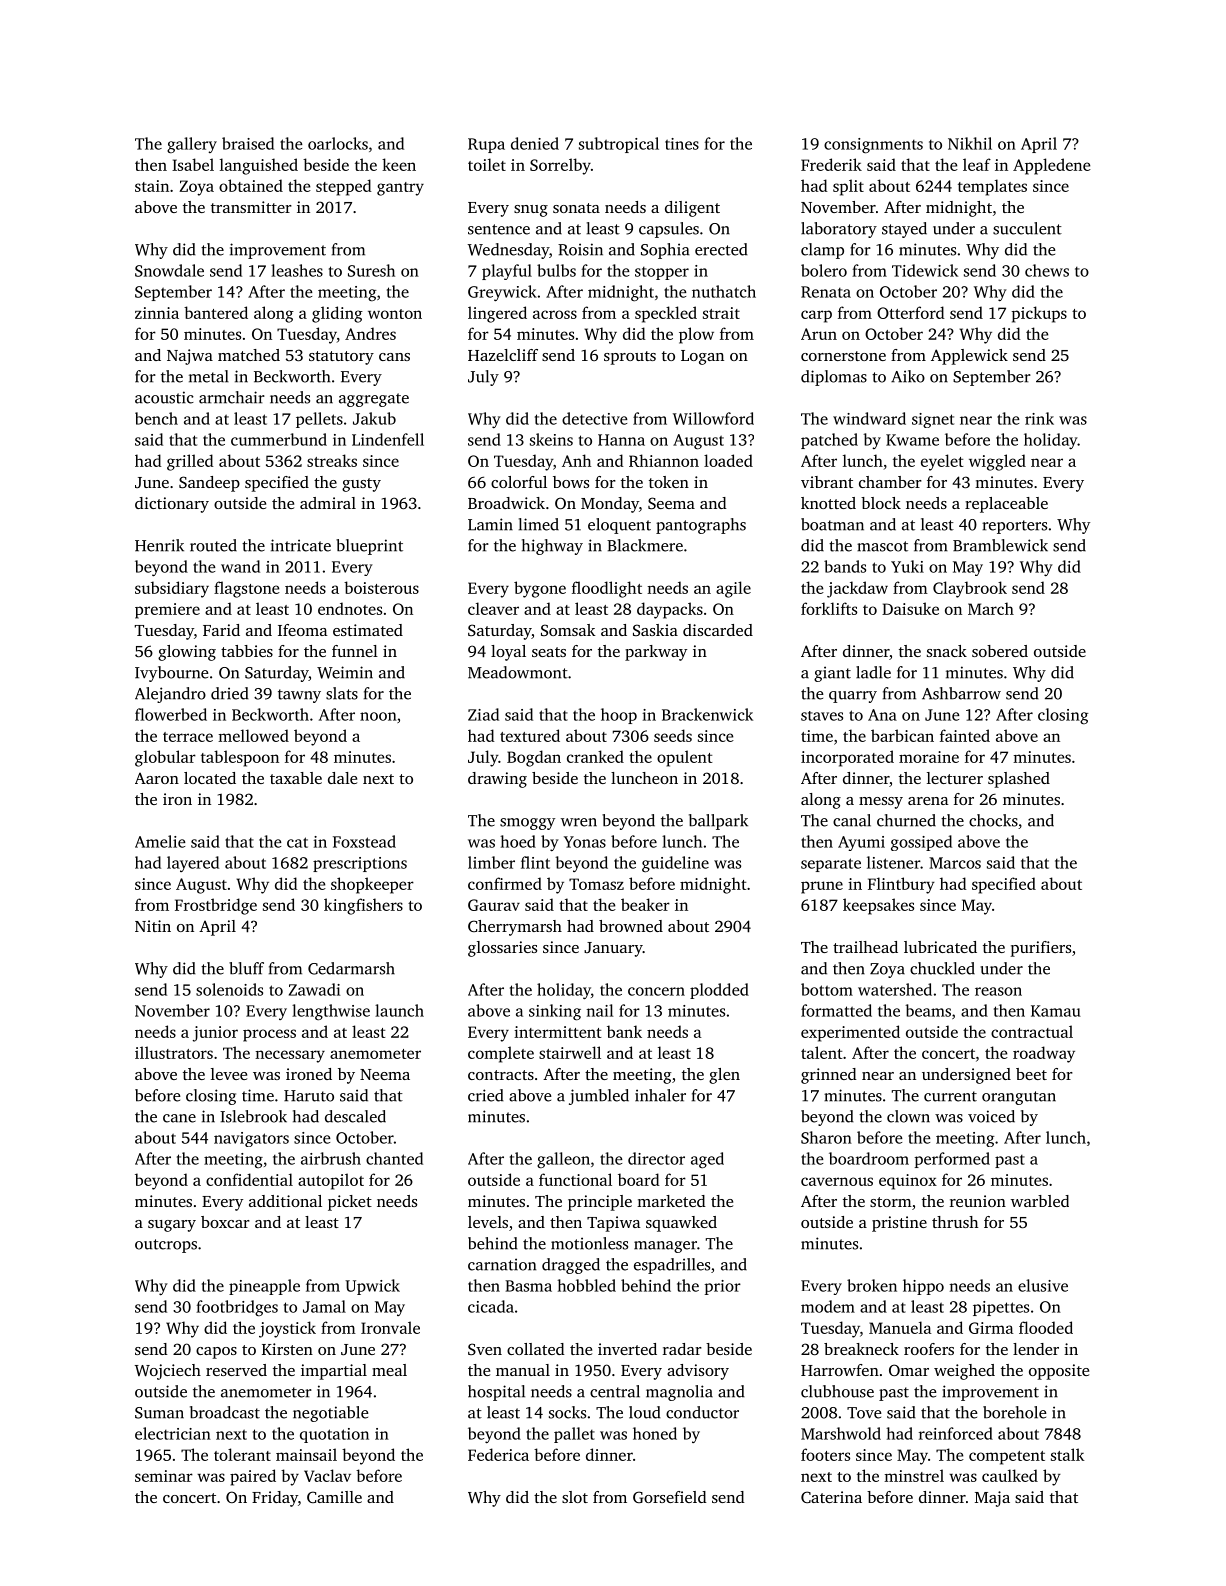 Image resolution: width=1226 pixels, height=1586 pixels. What do you see at coordinates (1041, 949) in the document?
I see `purifiers` at bounding box center [1041, 949].
